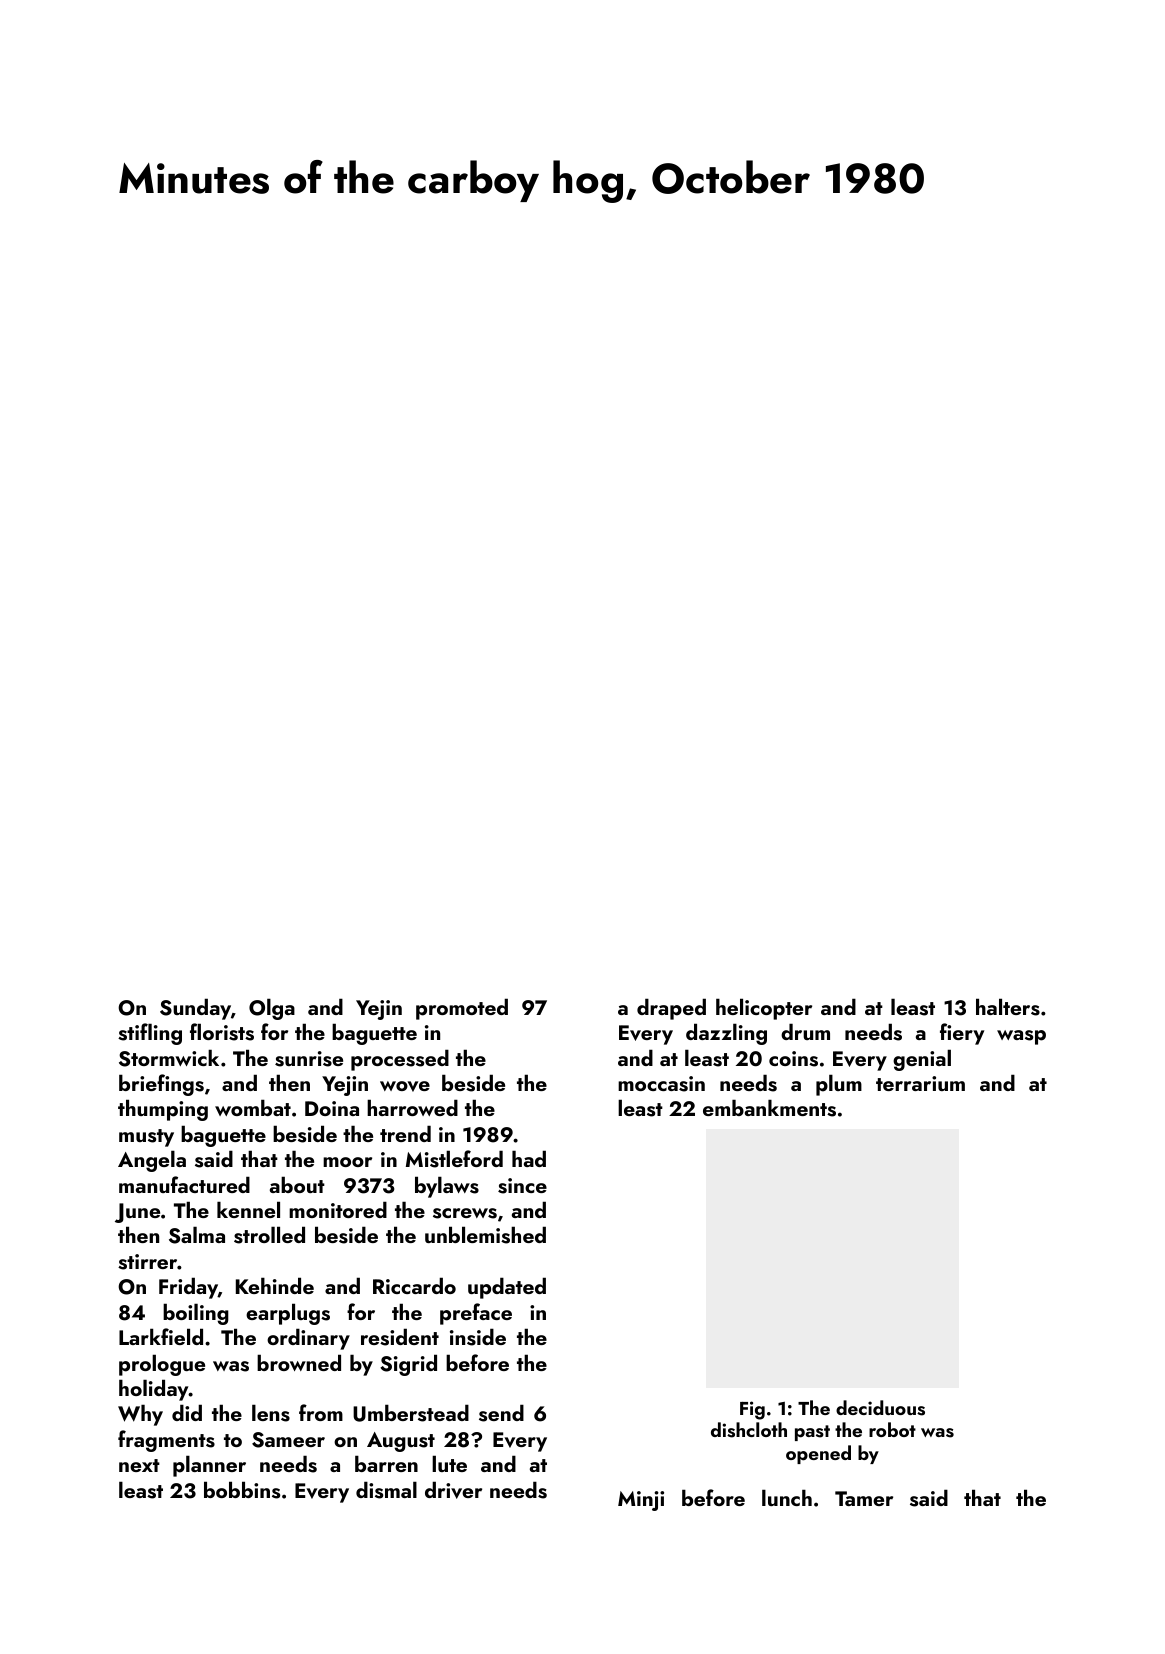  I want to click on Kehinde, so click(275, 1285).
